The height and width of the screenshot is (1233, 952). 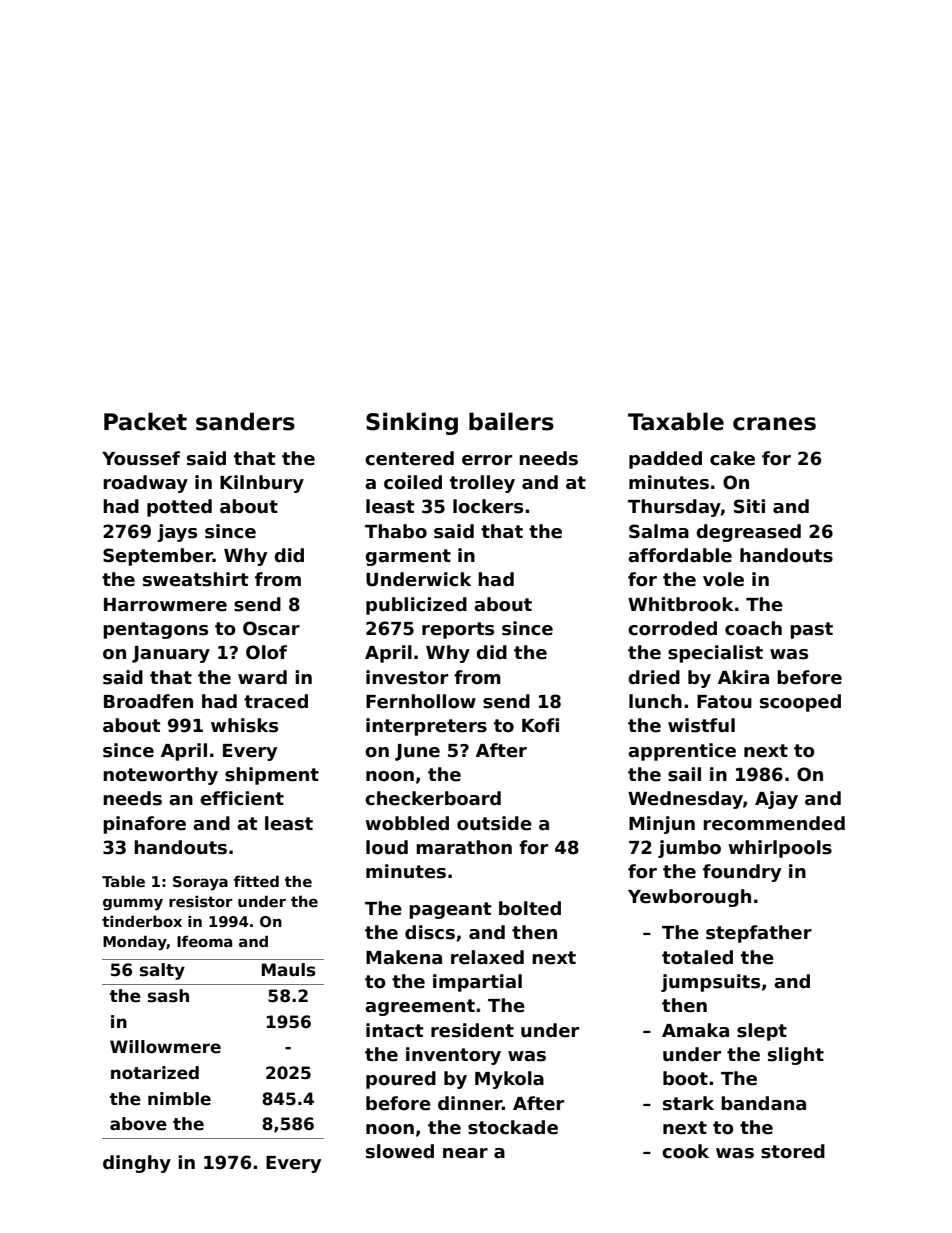 I want to click on checkerboard, so click(x=433, y=798).
